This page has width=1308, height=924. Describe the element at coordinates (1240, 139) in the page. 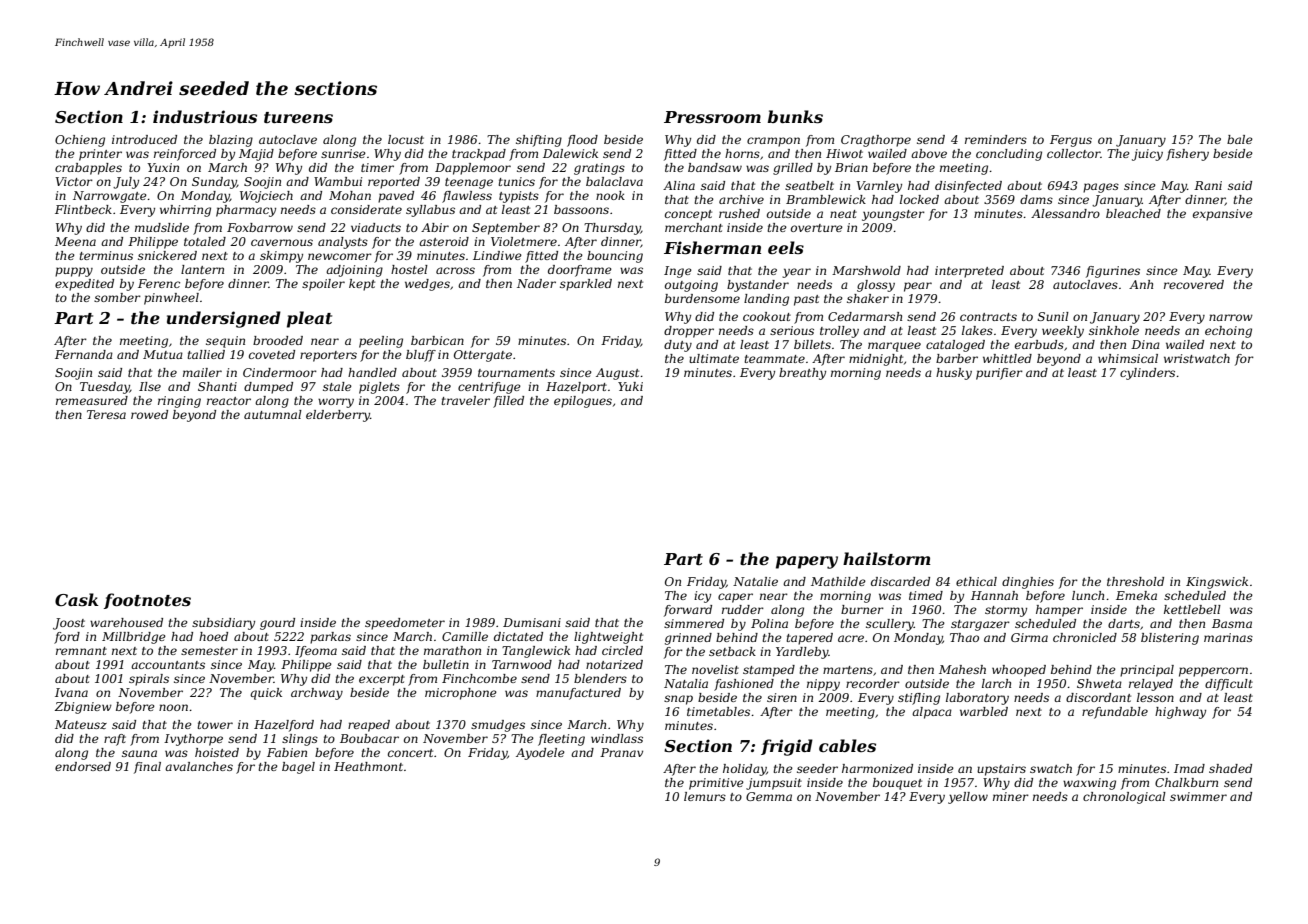

I see `bale` at that location.
